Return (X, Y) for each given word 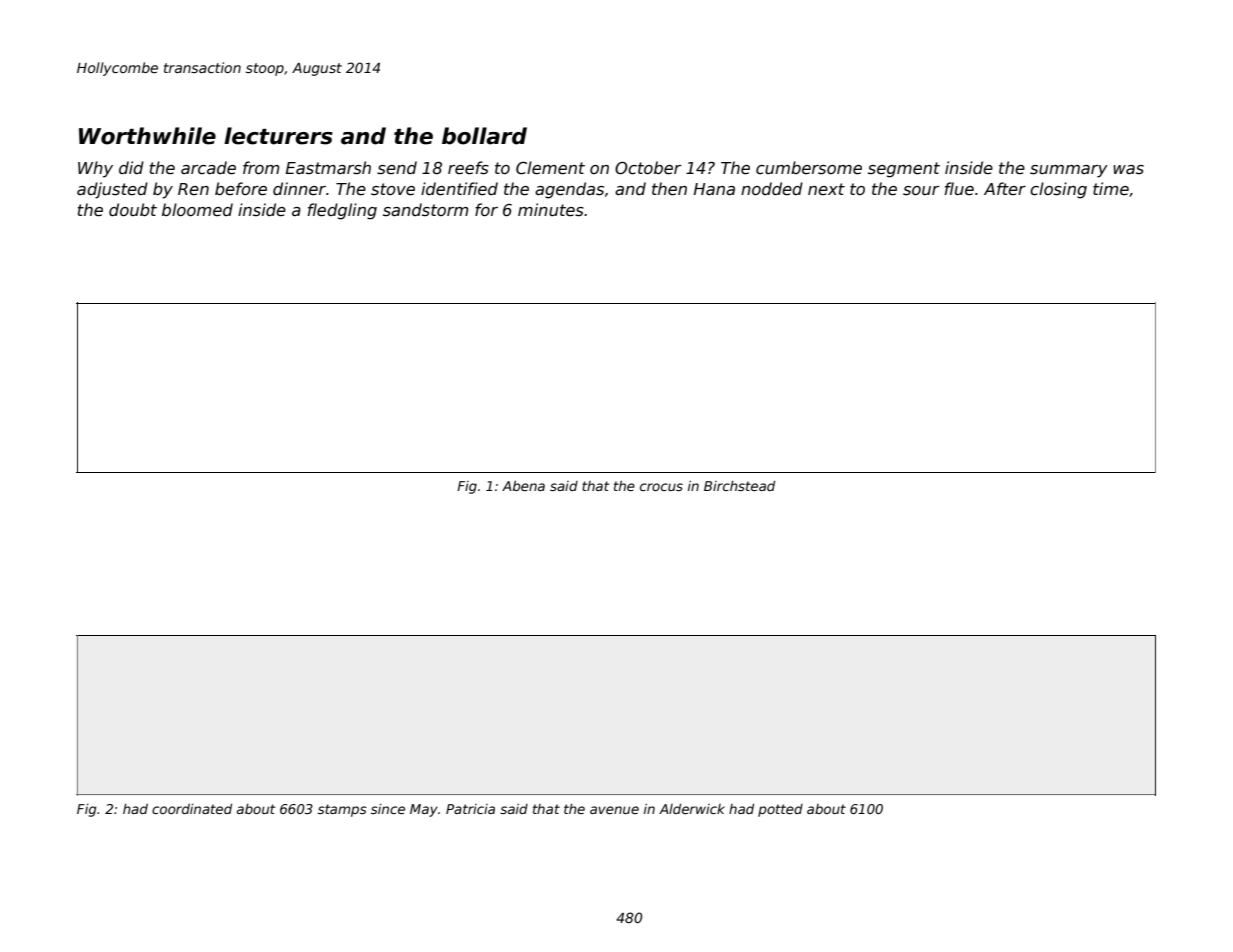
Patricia (470, 809)
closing (1058, 190)
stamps (342, 810)
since (388, 809)
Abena (523, 486)
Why (95, 169)
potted (780, 810)
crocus (661, 487)
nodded (772, 189)
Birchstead (739, 486)
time (1111, 188)
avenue (614, 810)
